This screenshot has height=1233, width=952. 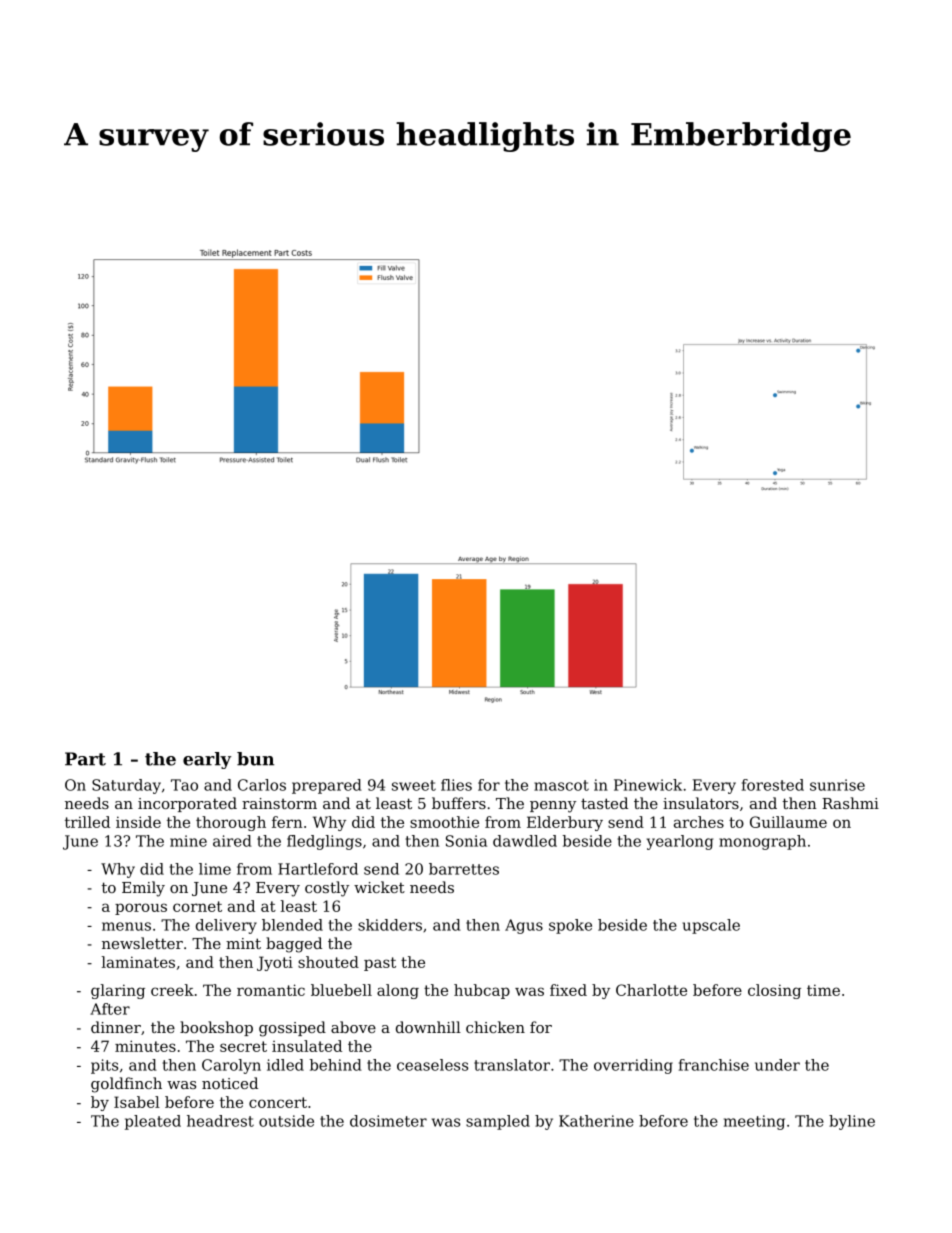 What do you see at coordinates (777, 1065) in the screenshot?
I see `under` at bounding box center [777, 1065].
